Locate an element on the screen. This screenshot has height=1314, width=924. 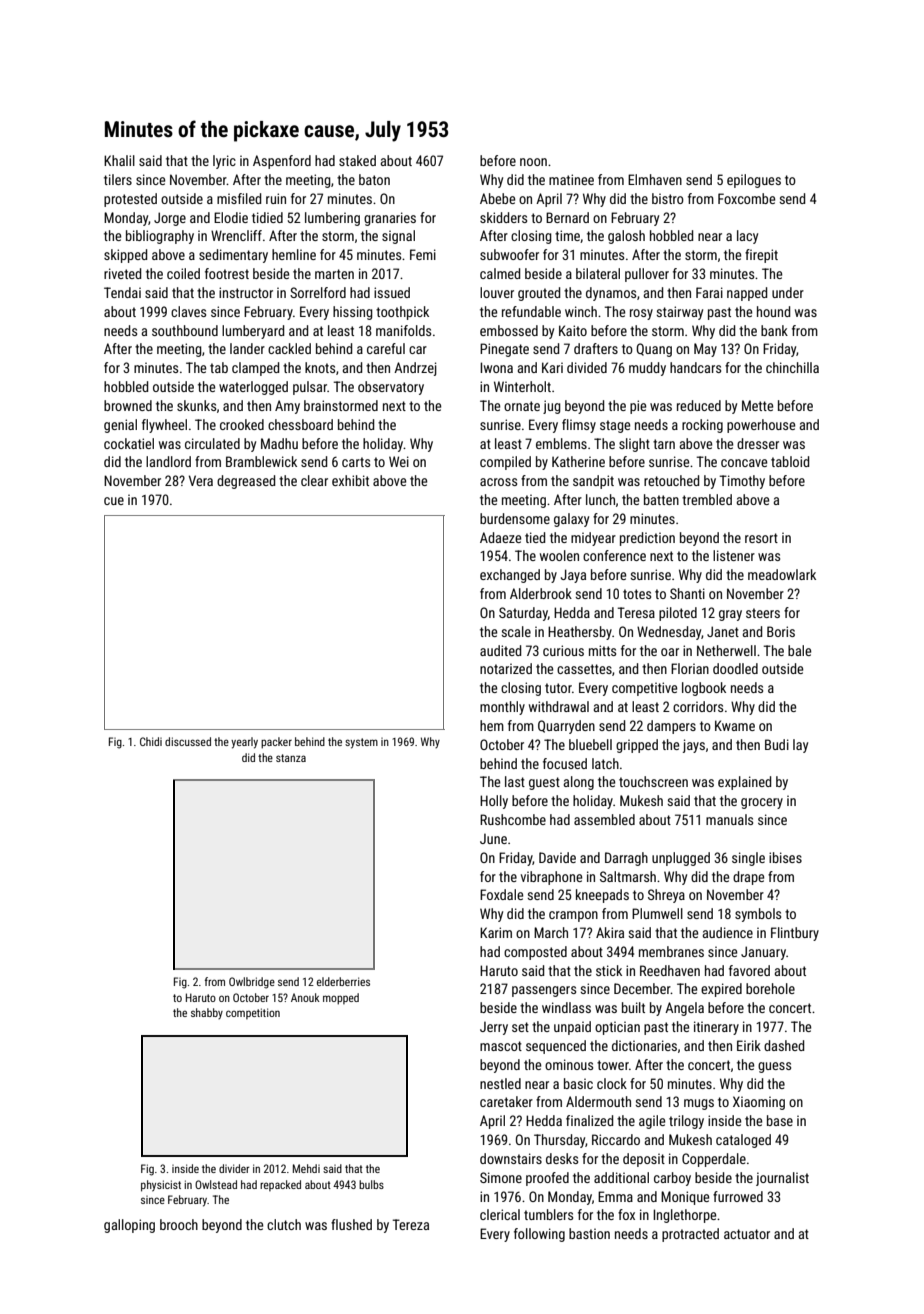
packer is located at coordinates (276, 743).
